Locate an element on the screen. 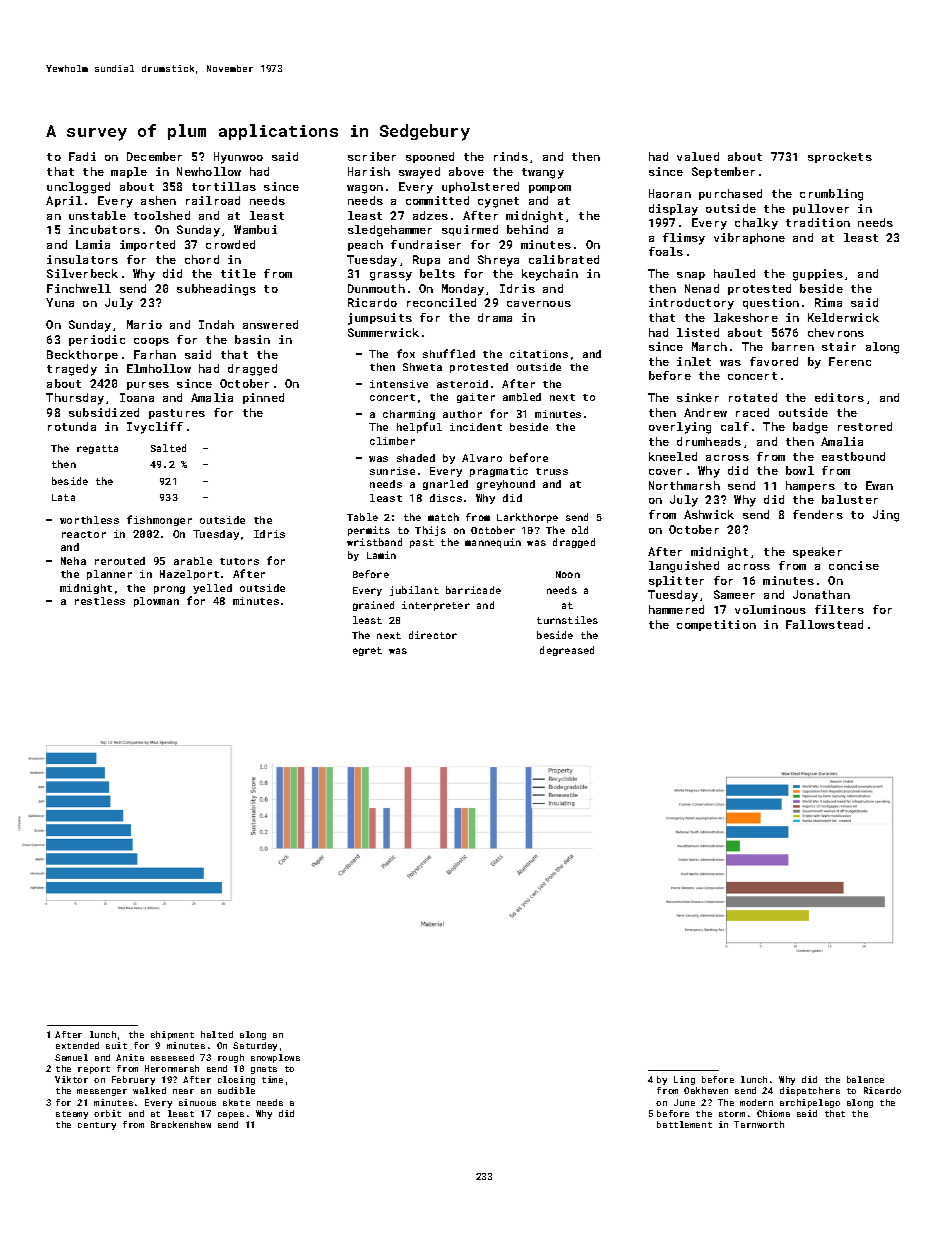 The width and height of the screenshot is (952, 1233). grassy is located at coordinates (391, 276).
